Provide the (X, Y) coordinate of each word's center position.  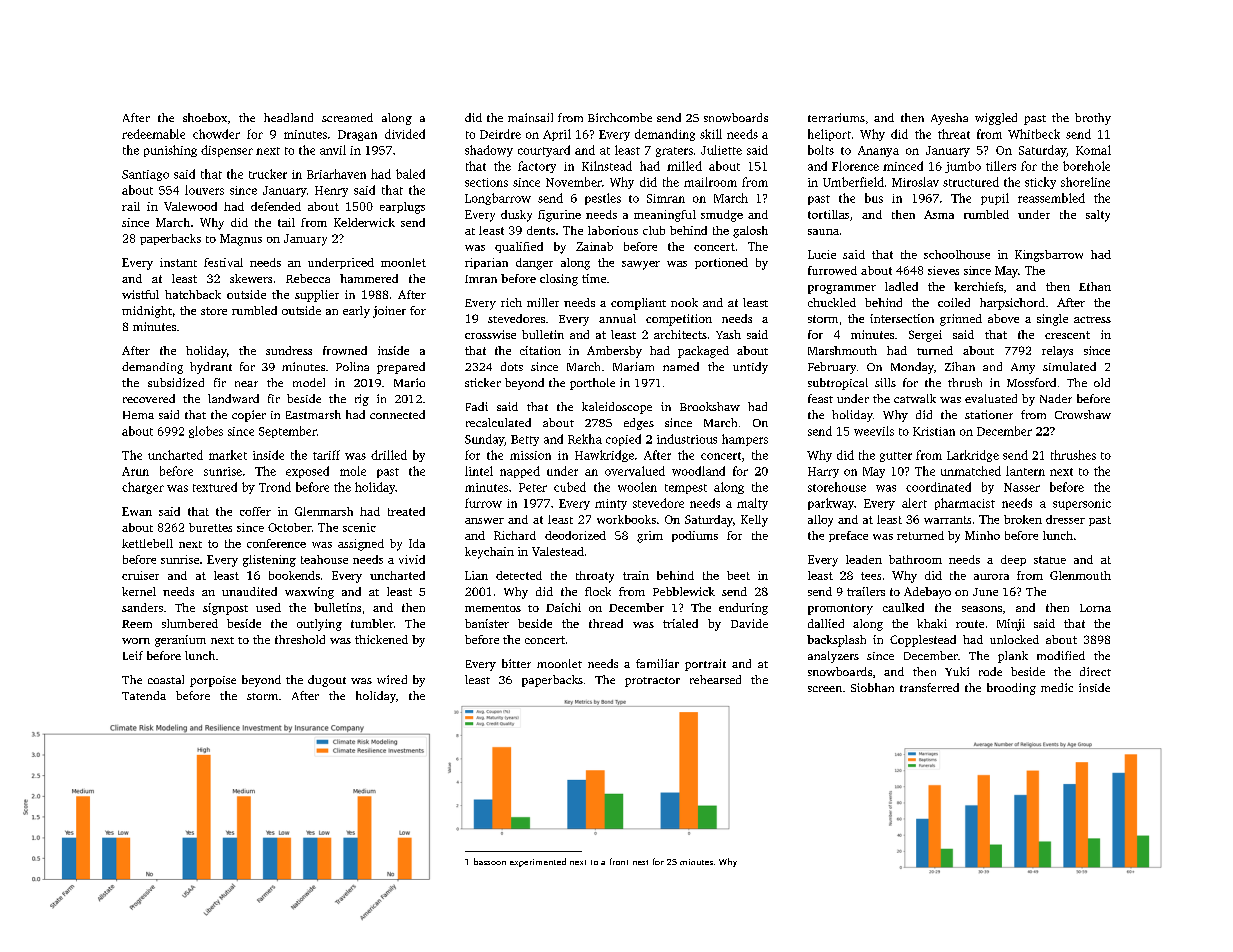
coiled (954, 302)
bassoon (490, 861)
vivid (412, 559)
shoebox (205, 117)
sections (486, 182)
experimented (538, 862)
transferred (929, 687)
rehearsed (715, 679)
